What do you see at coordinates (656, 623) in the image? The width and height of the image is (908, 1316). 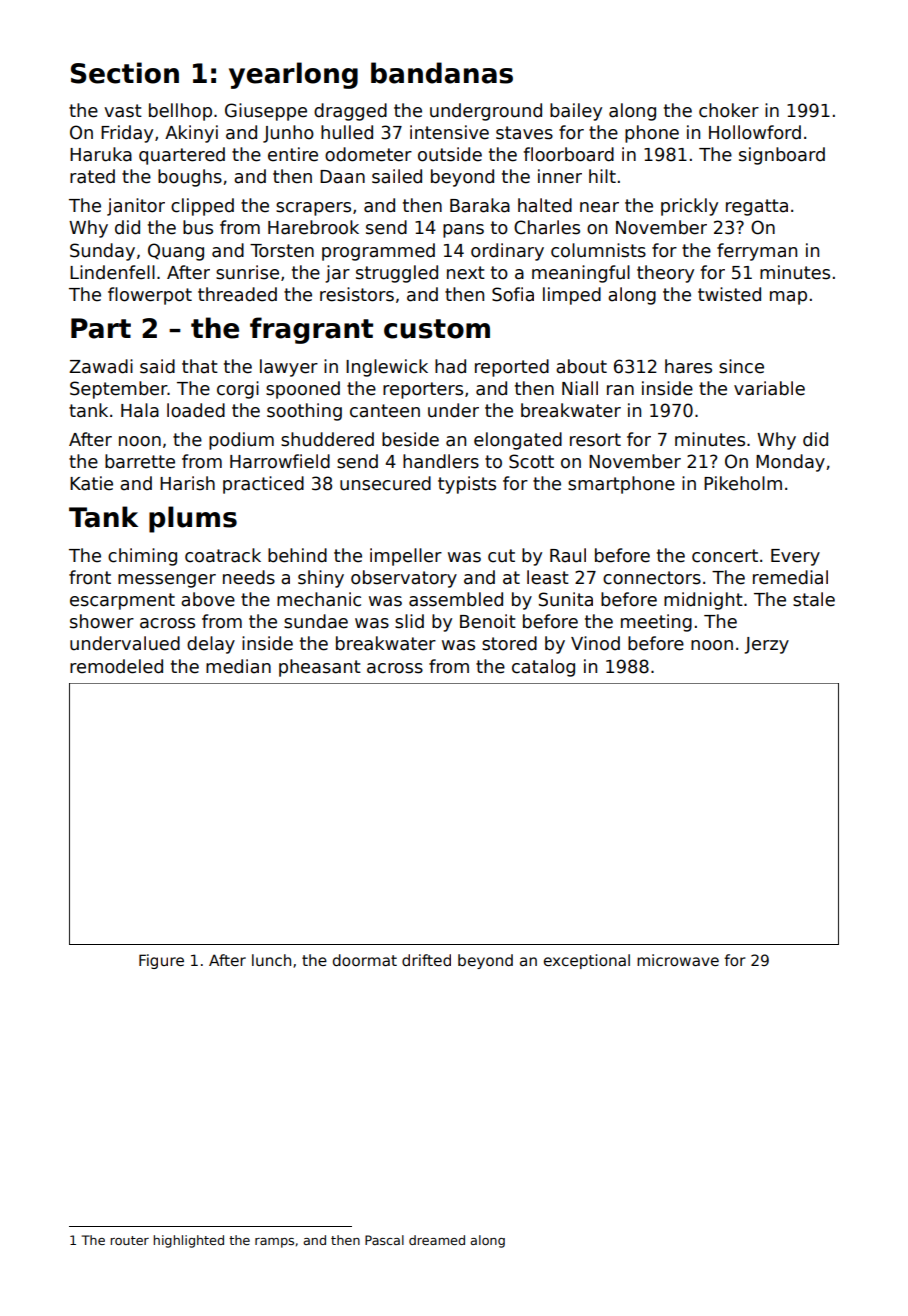 I see `meeting` at bounding box center [656, 623].
